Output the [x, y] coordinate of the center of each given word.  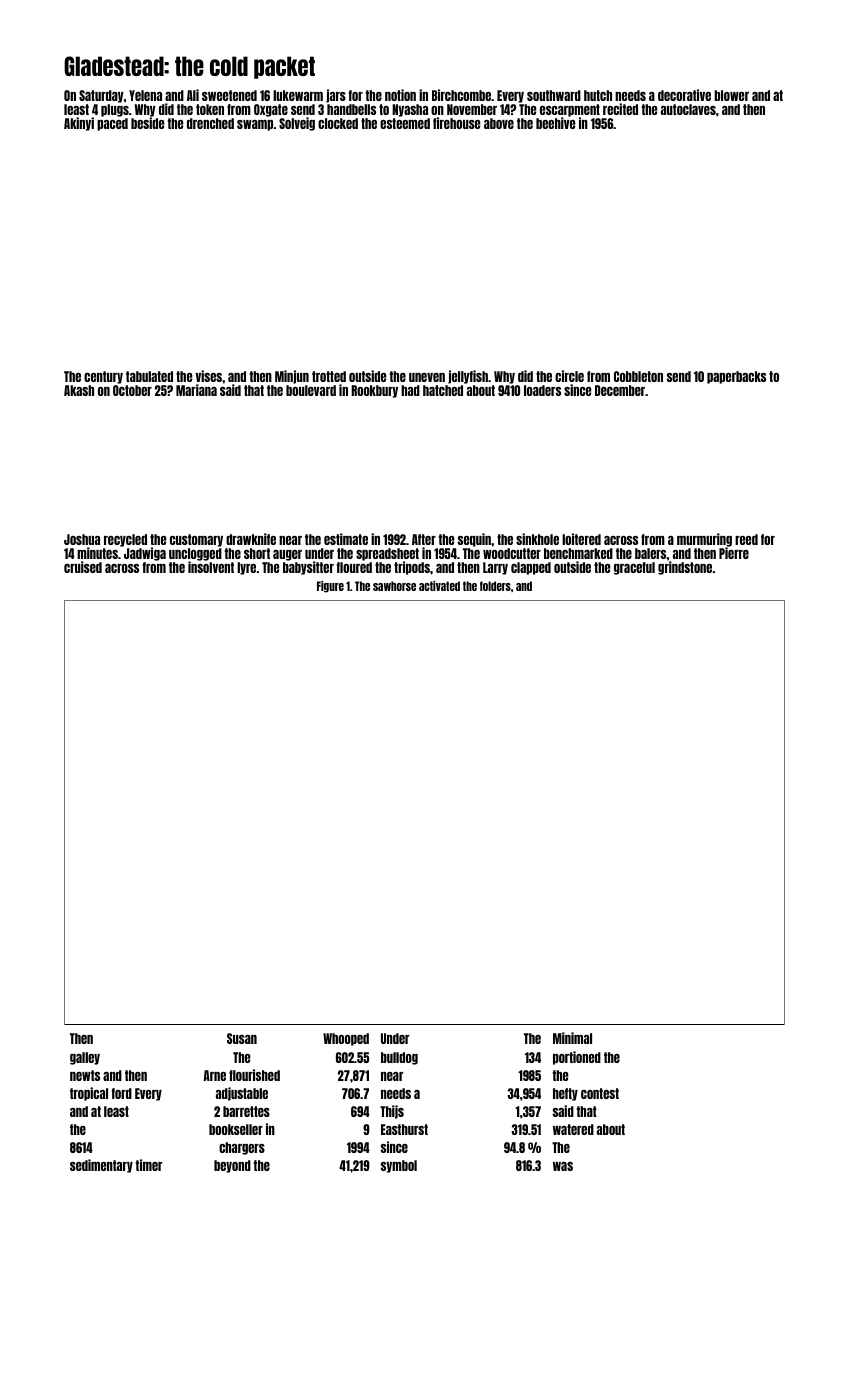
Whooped [346, 1039]
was [563, 1166]
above [499, 123]
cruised [83, 567]
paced [112, 124]
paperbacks [736, 377]
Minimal [572, 1038]
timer [148, 1165]
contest [600, 1093]
